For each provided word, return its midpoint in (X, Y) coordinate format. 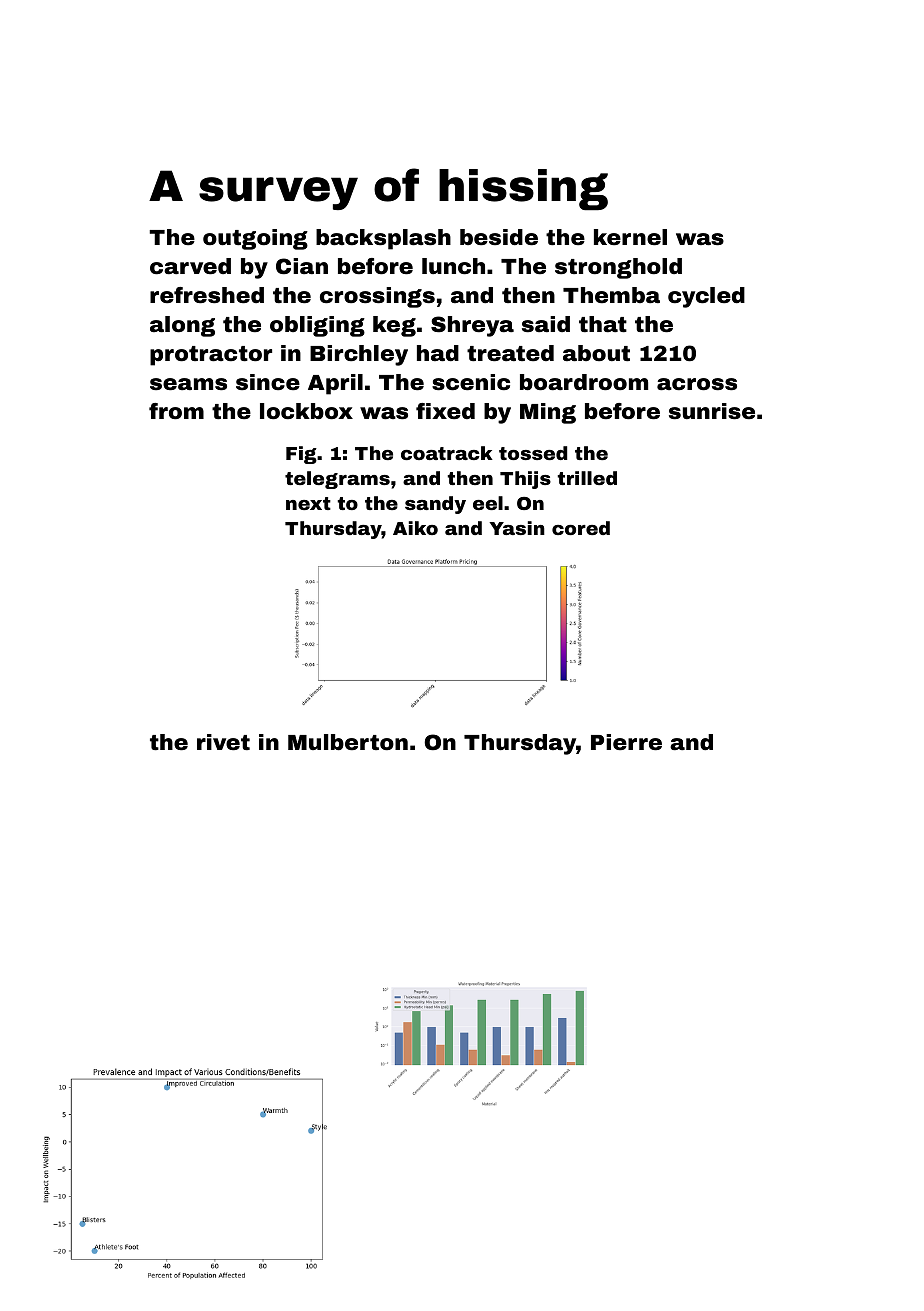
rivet (223, 742)
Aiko (415, 528)
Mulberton (348, 742)
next (308, 503)
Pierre (626, 742)
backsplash (383, 239)
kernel (630, 237)
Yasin (517, 528)
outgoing (255, 239)
